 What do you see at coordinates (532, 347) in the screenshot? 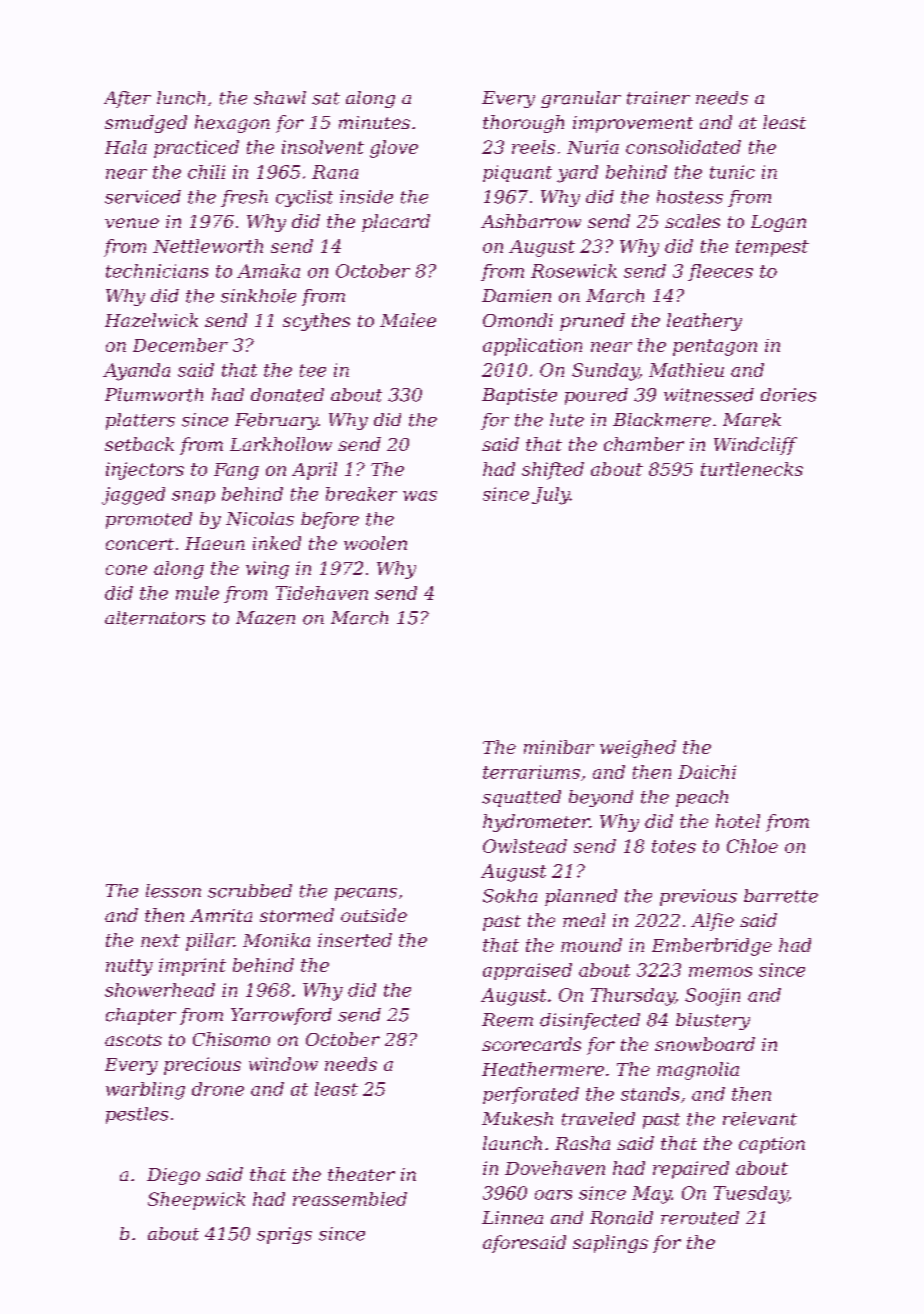
I see `application` at bounding box center [532, 347].
